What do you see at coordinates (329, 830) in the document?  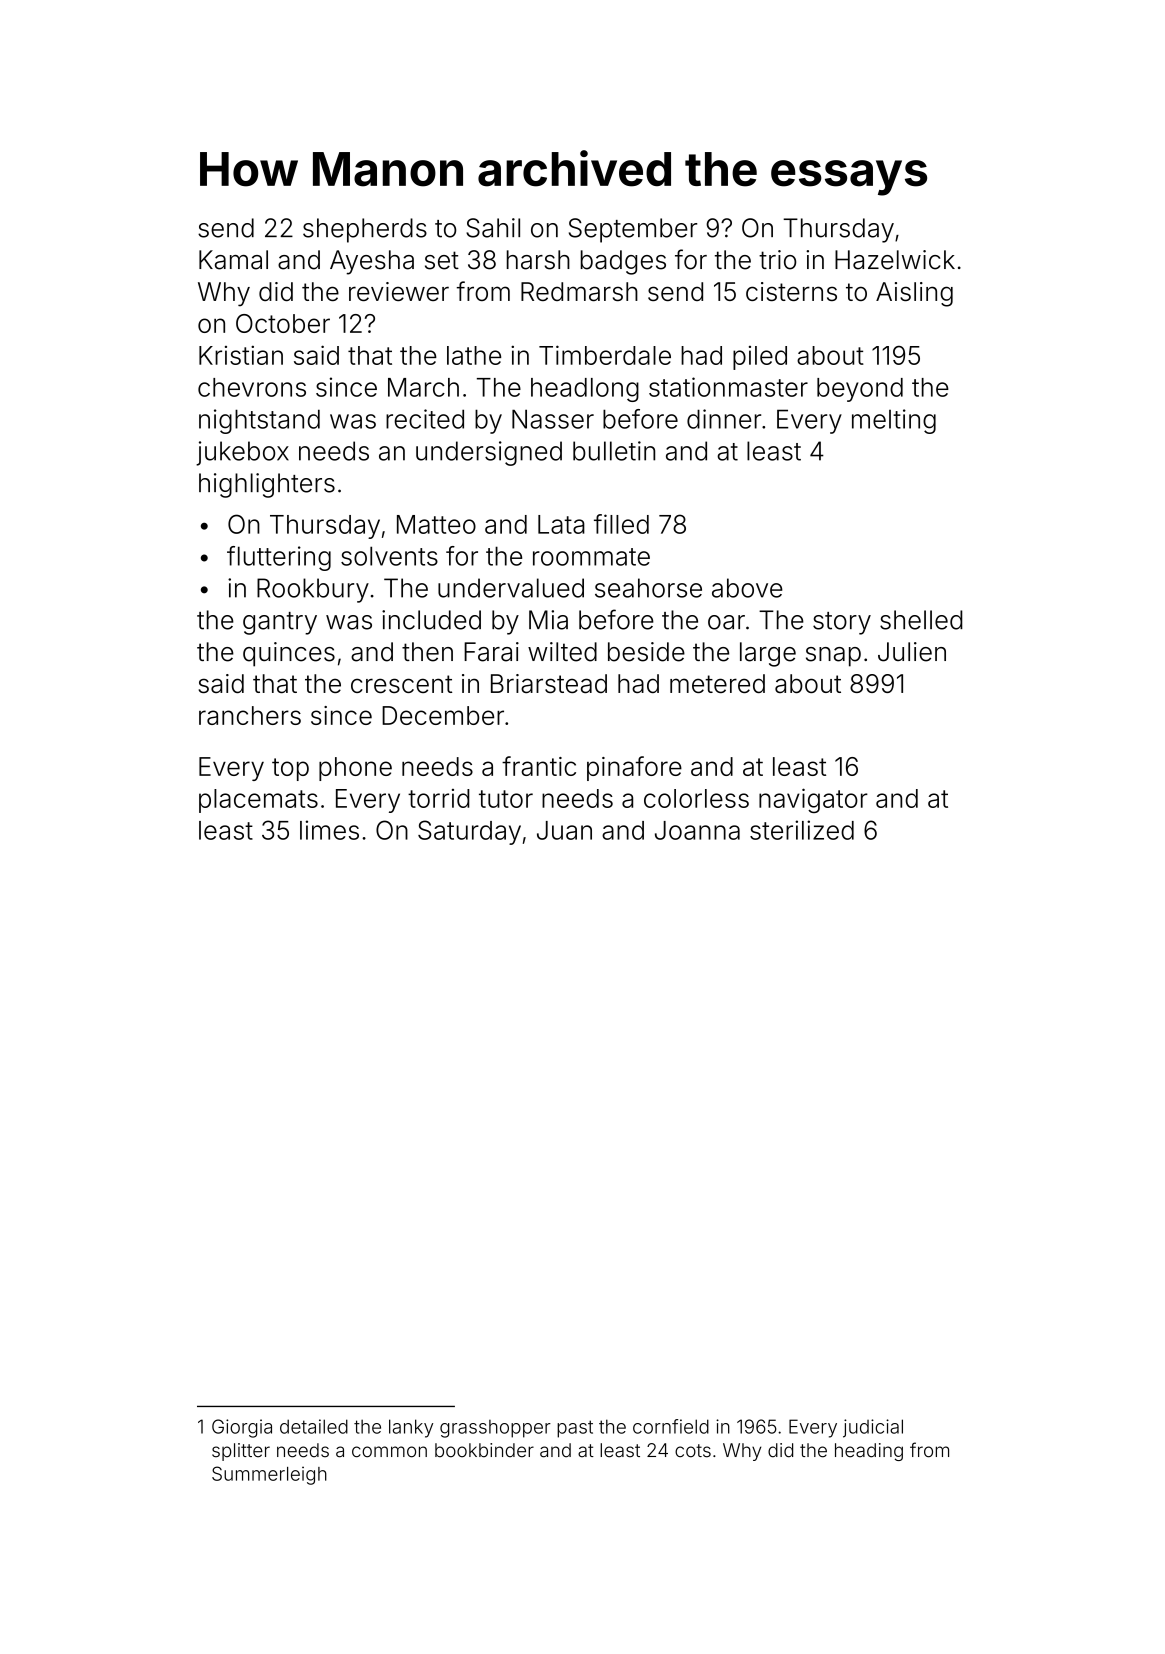 I see `limes` at bounding box center [329, 830].
